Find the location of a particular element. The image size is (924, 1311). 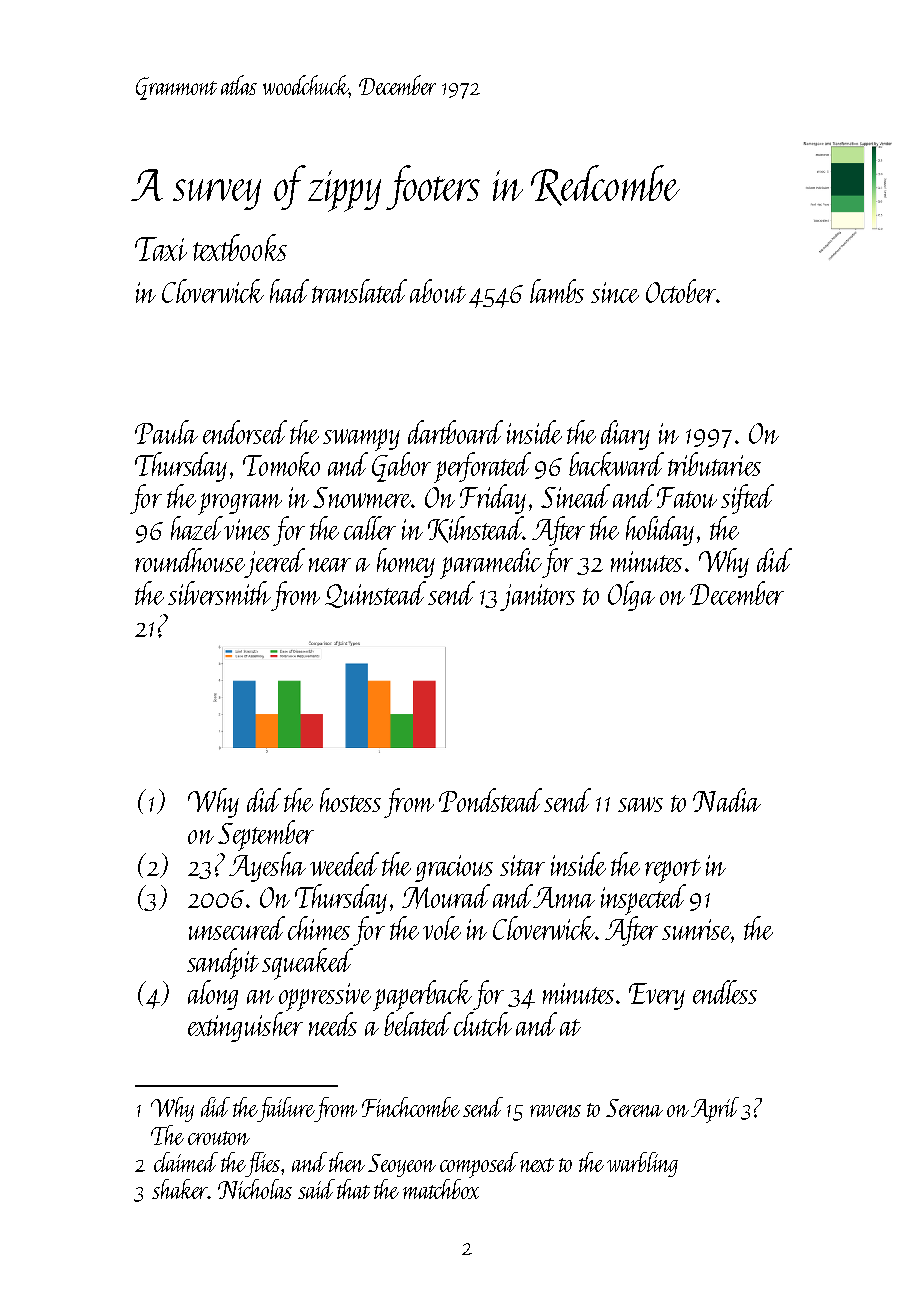

weeded is located at coordinates (344, 864).
